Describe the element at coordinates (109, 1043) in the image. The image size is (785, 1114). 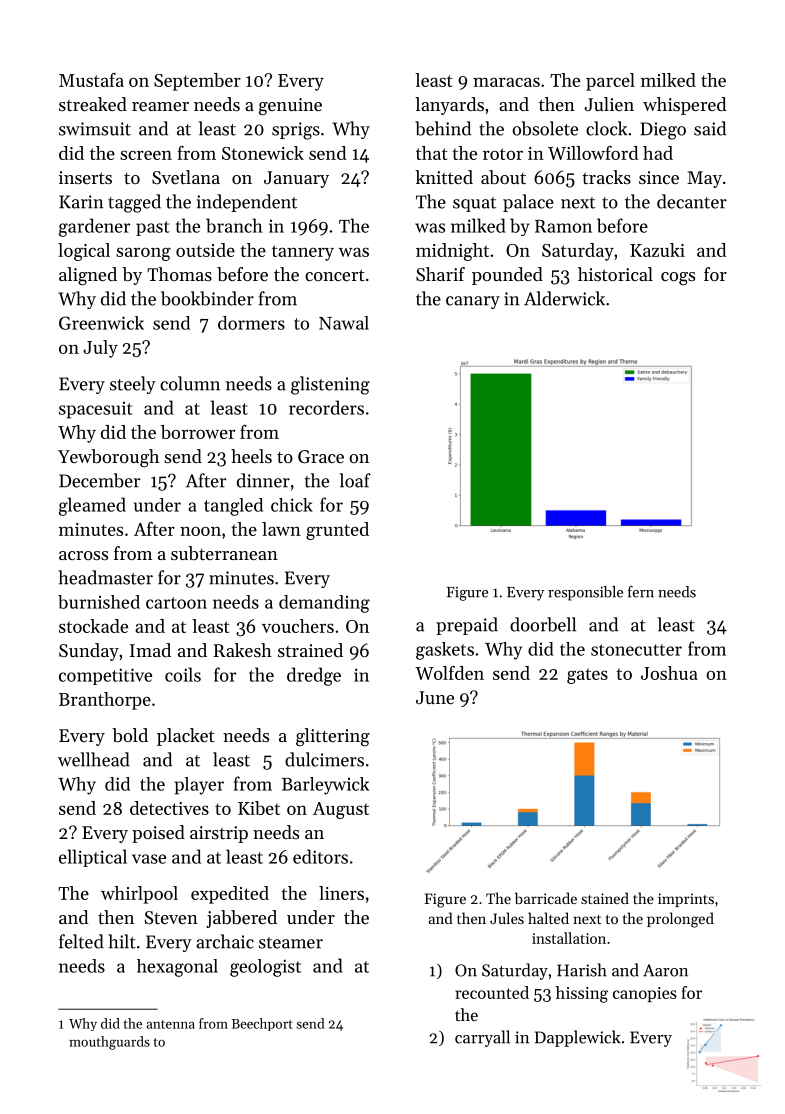
I see `mouthguards` at that location.
